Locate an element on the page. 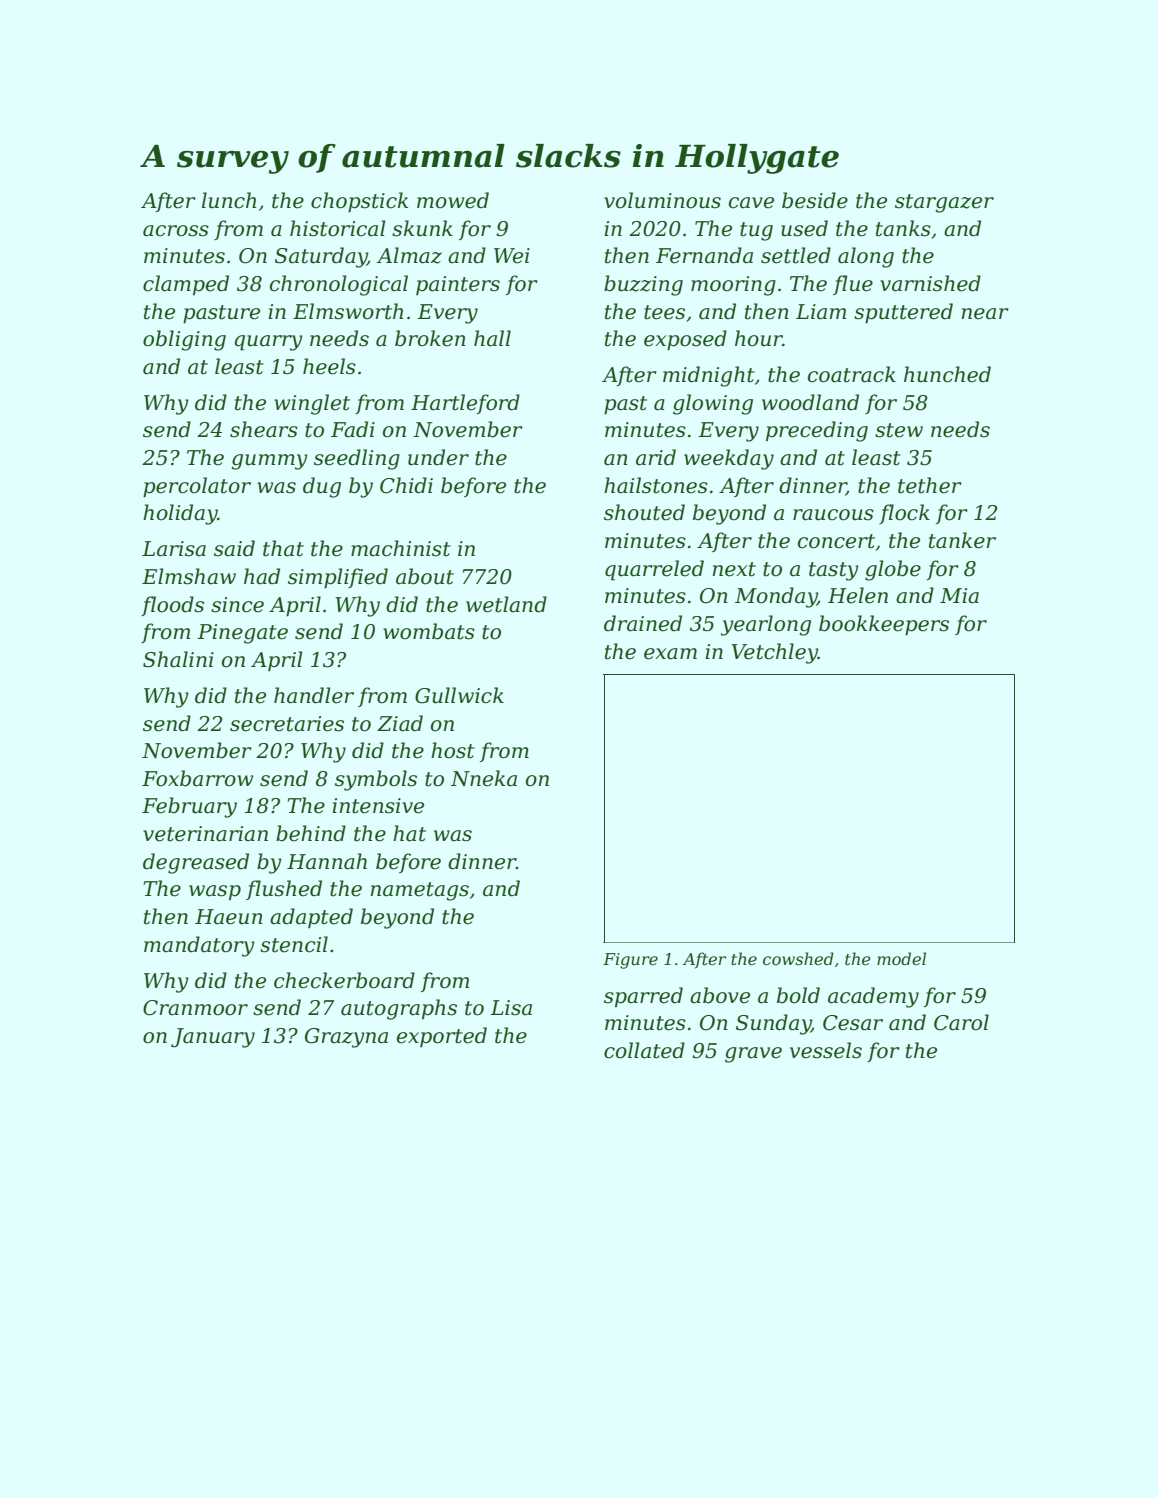 The image size is (1158, 1498). shouted is located at coordinates (644, 512).
